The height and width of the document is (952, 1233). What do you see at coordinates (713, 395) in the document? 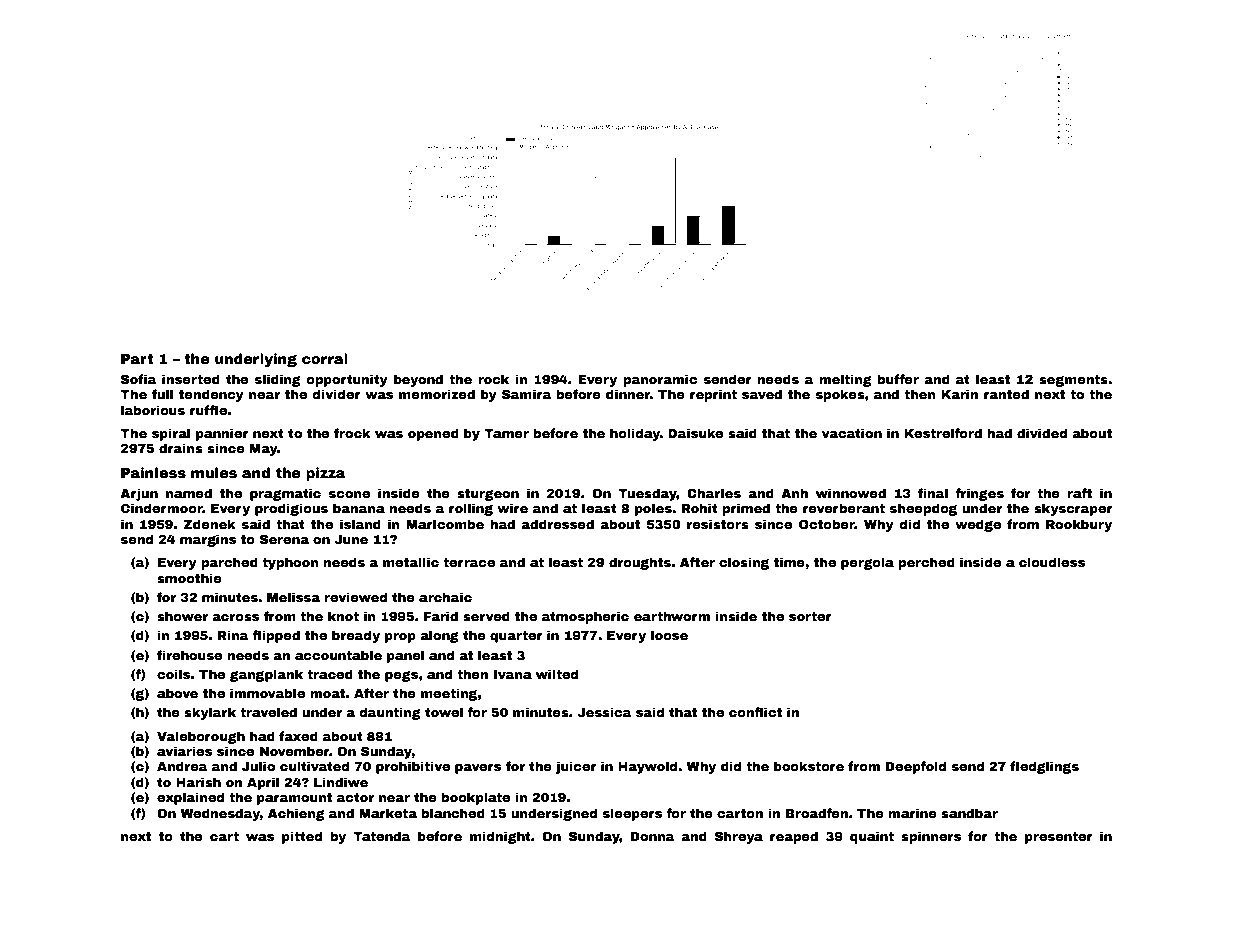
I see `reprint` at bounding box center [713, 395].
